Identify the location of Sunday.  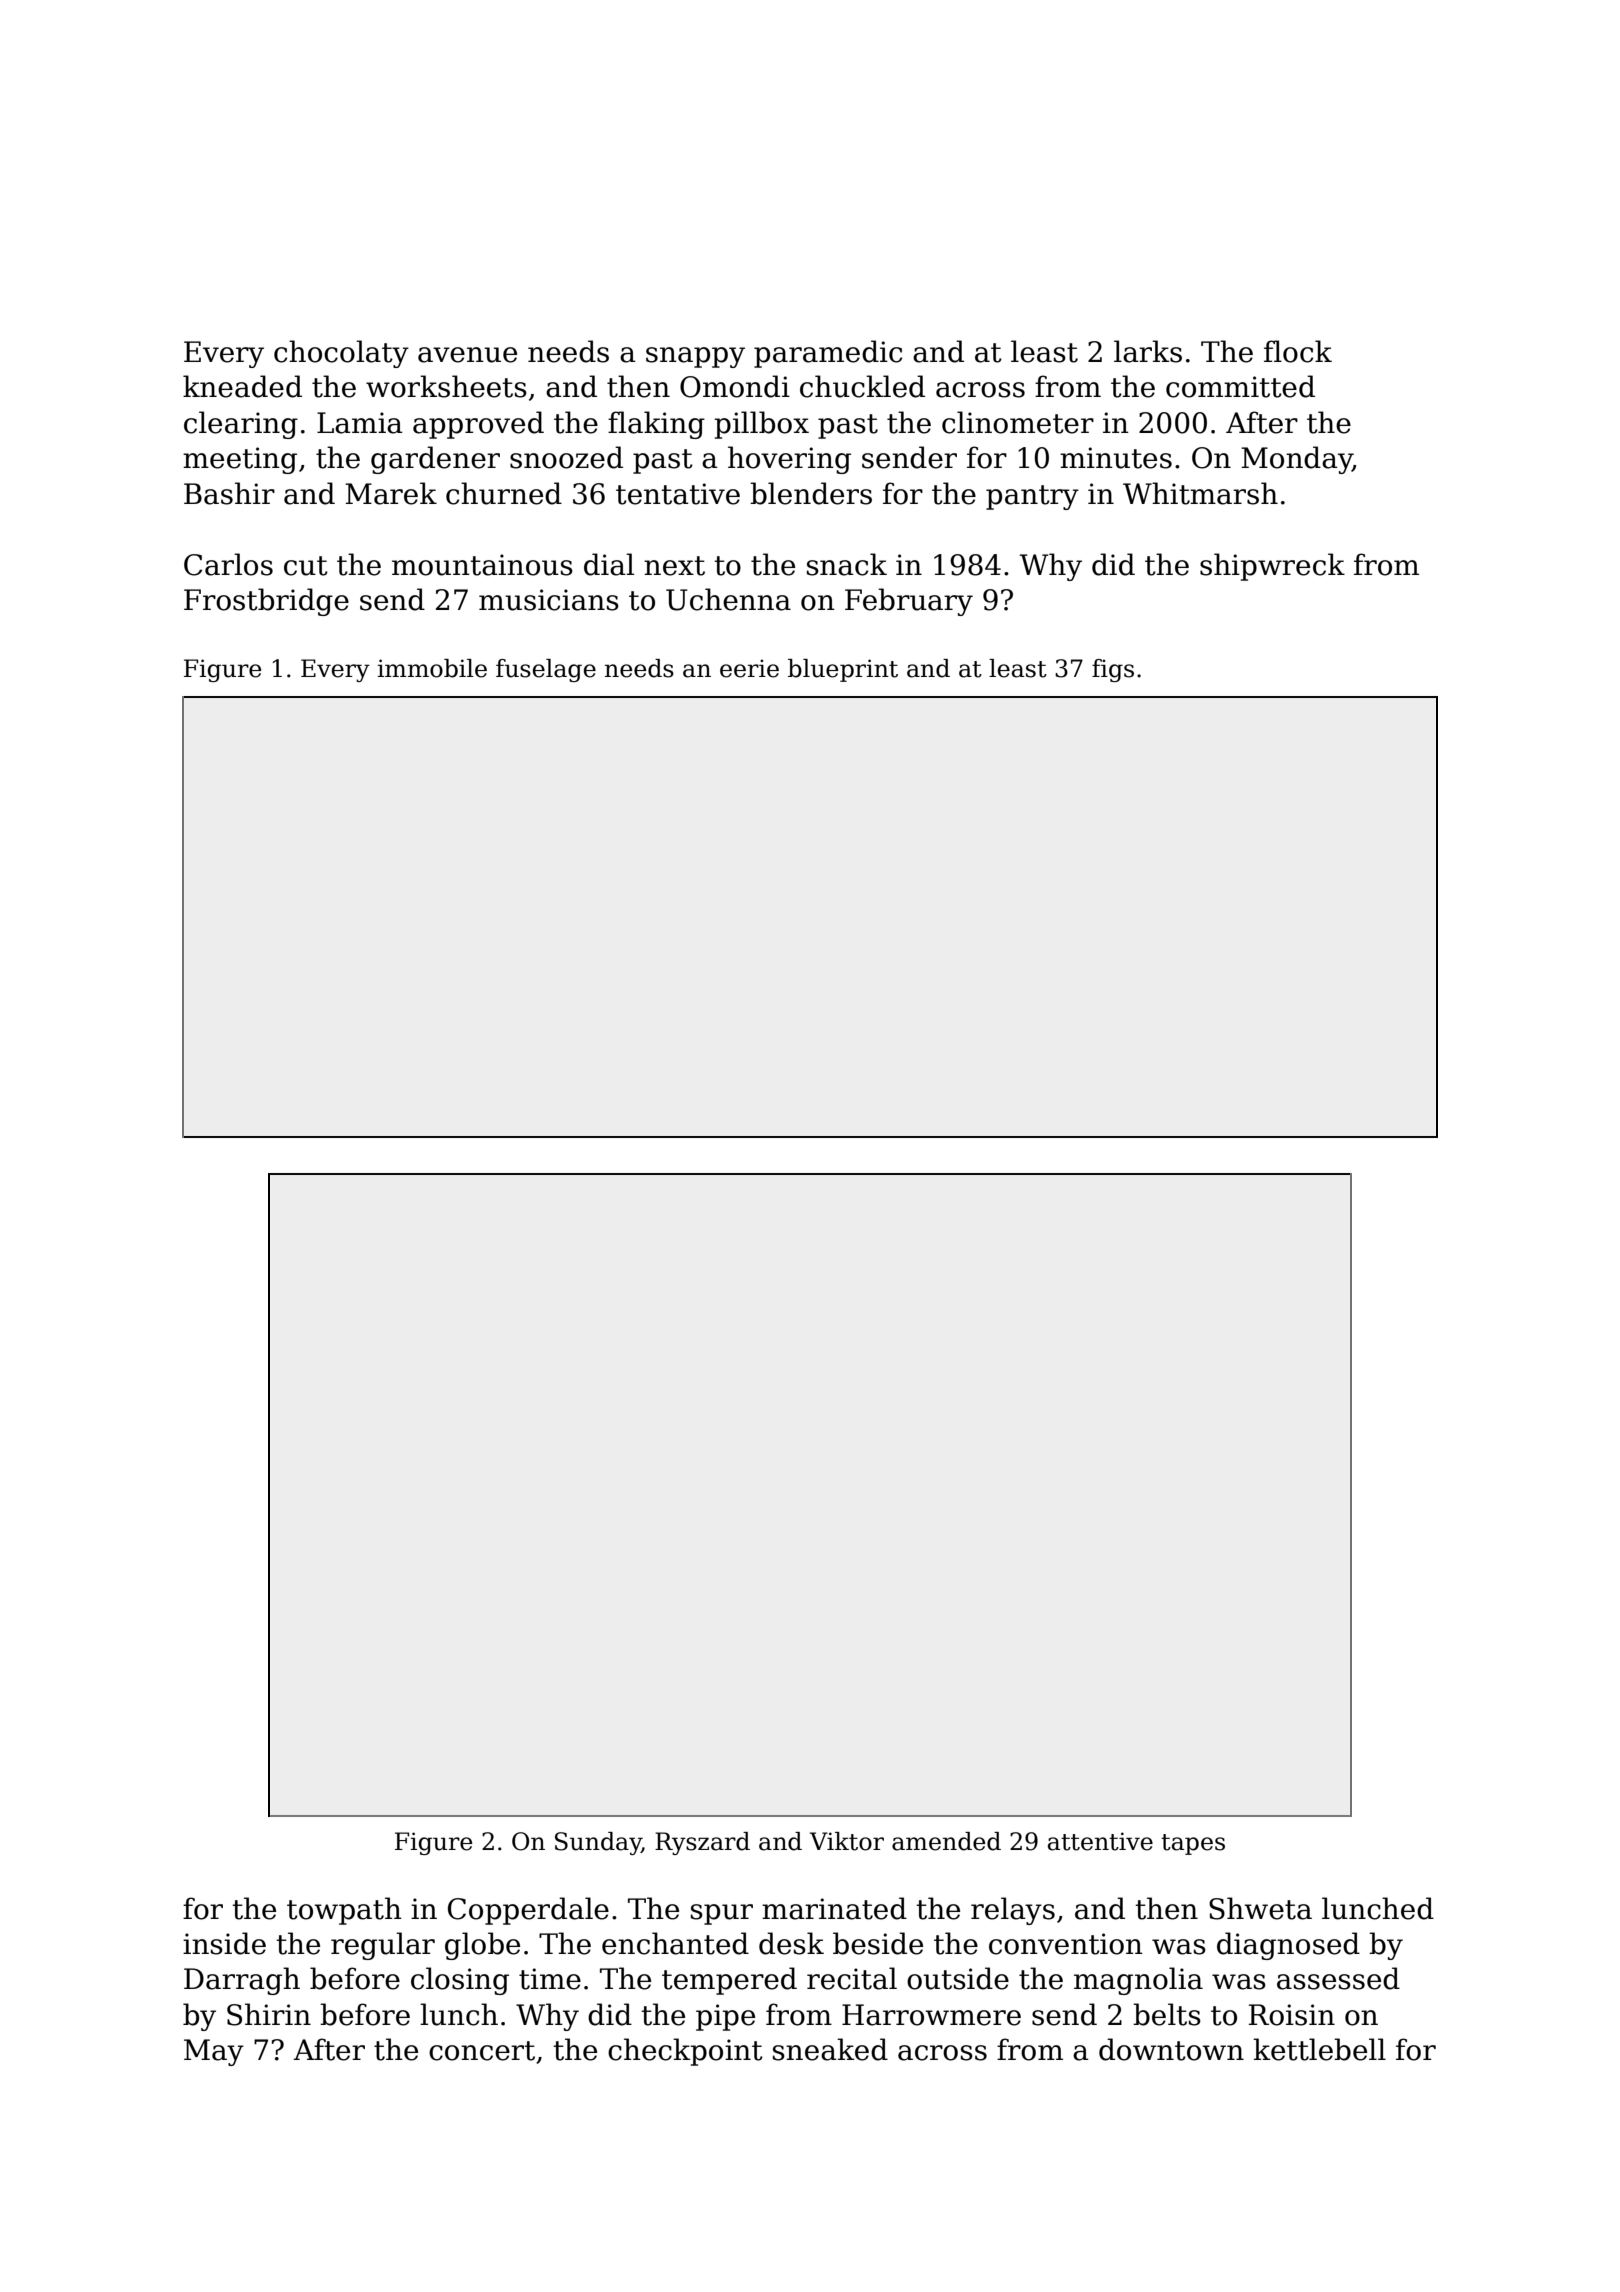
(598, 1843).
